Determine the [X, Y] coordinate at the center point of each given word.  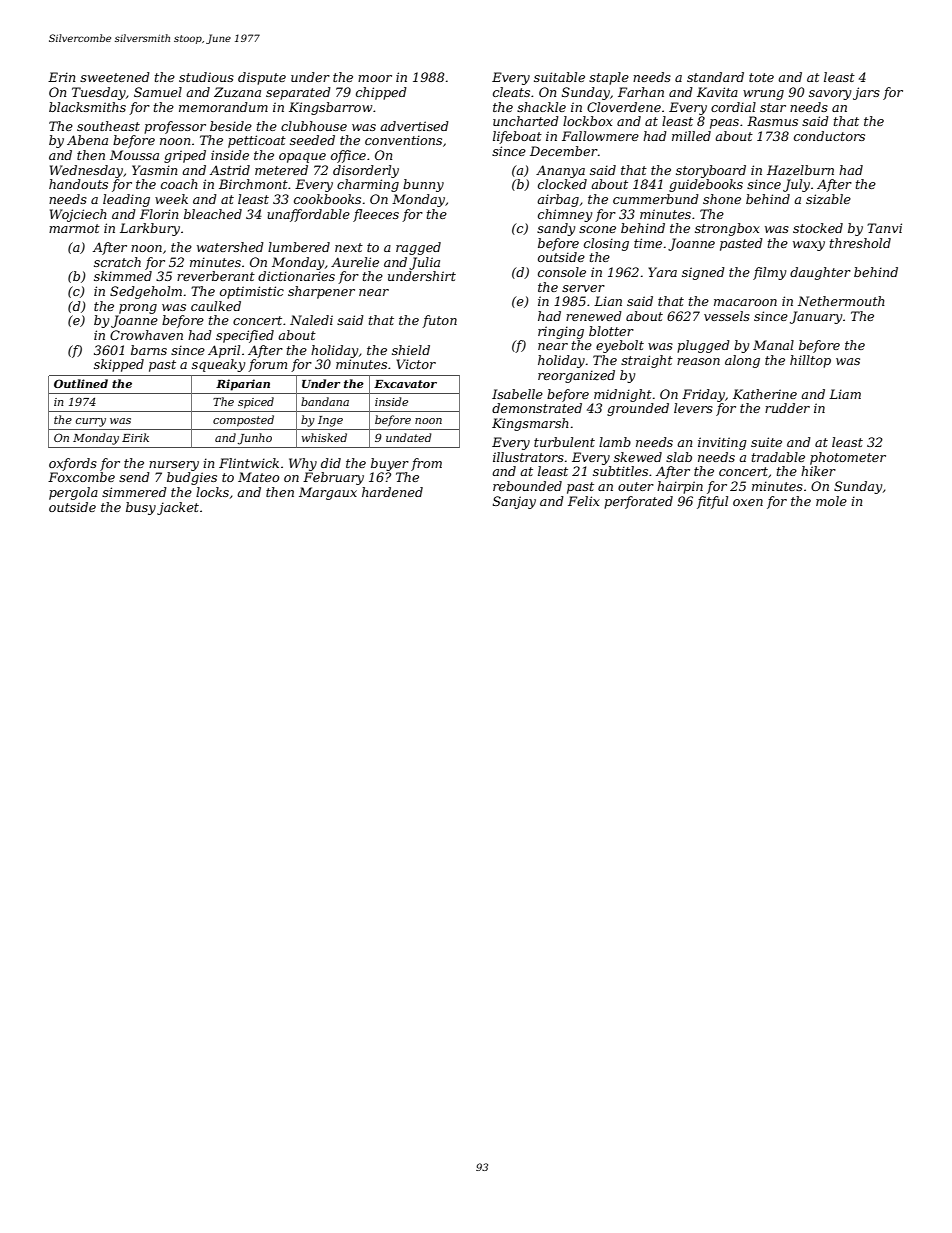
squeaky [218, 365]
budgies [192, 478]
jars [866, 93]
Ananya [560, 171]
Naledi [311, 320]
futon [439, 321]
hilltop [810, 361]
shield [411, 350]
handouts [78, 184]
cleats [511, 92]
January [816, 317]
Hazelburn [800, 170]
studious [206, 77]
